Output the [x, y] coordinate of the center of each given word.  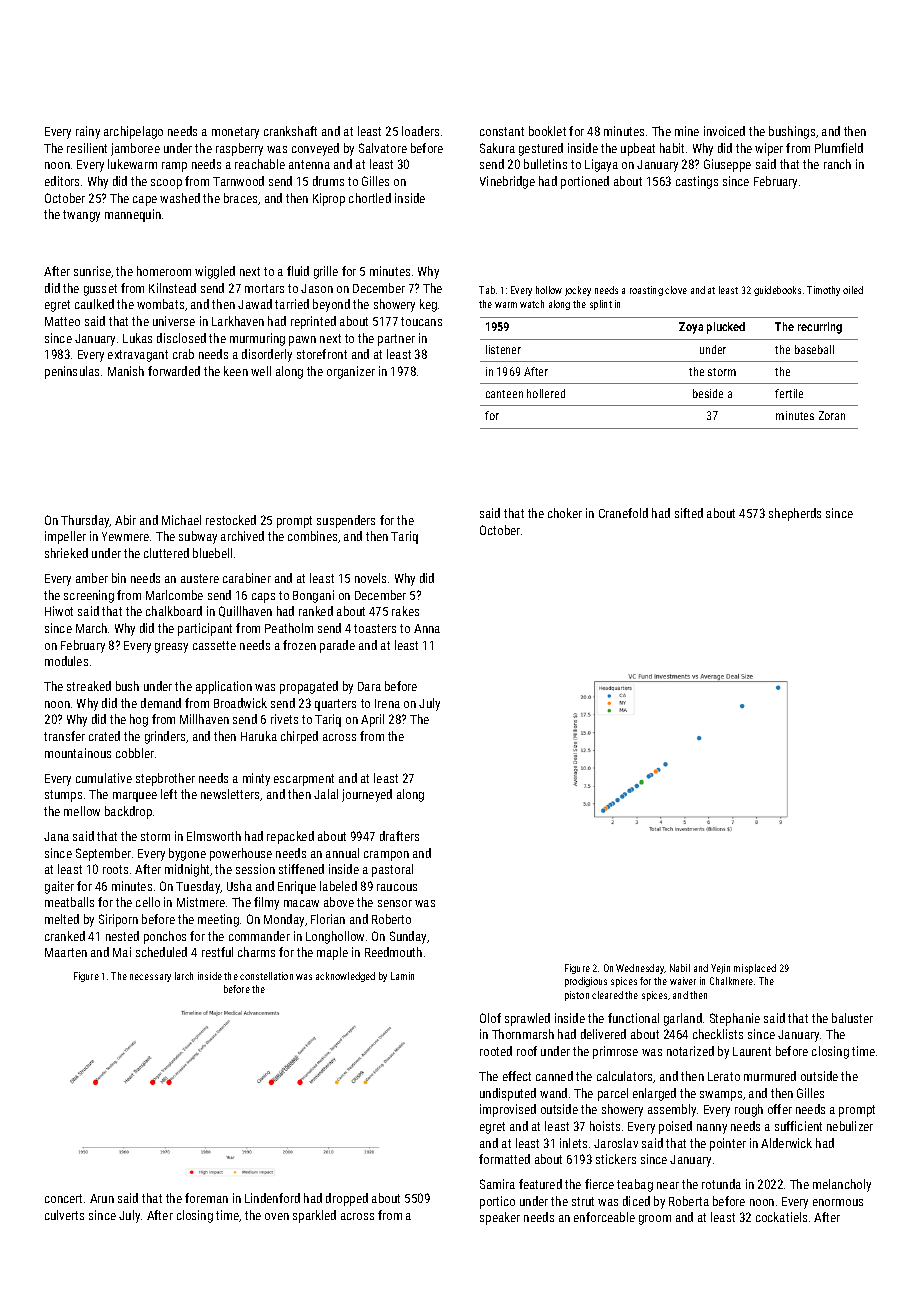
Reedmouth [393, 952]
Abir [125, 520]
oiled [853, 290]
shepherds [795, 514]
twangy [81, 216]
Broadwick [240, 703]
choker [565, 513]
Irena [387, 703]
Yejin [720, 969]
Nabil [680, 968]
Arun [102, 1198]
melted [62, 919]
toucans [421, 321]
